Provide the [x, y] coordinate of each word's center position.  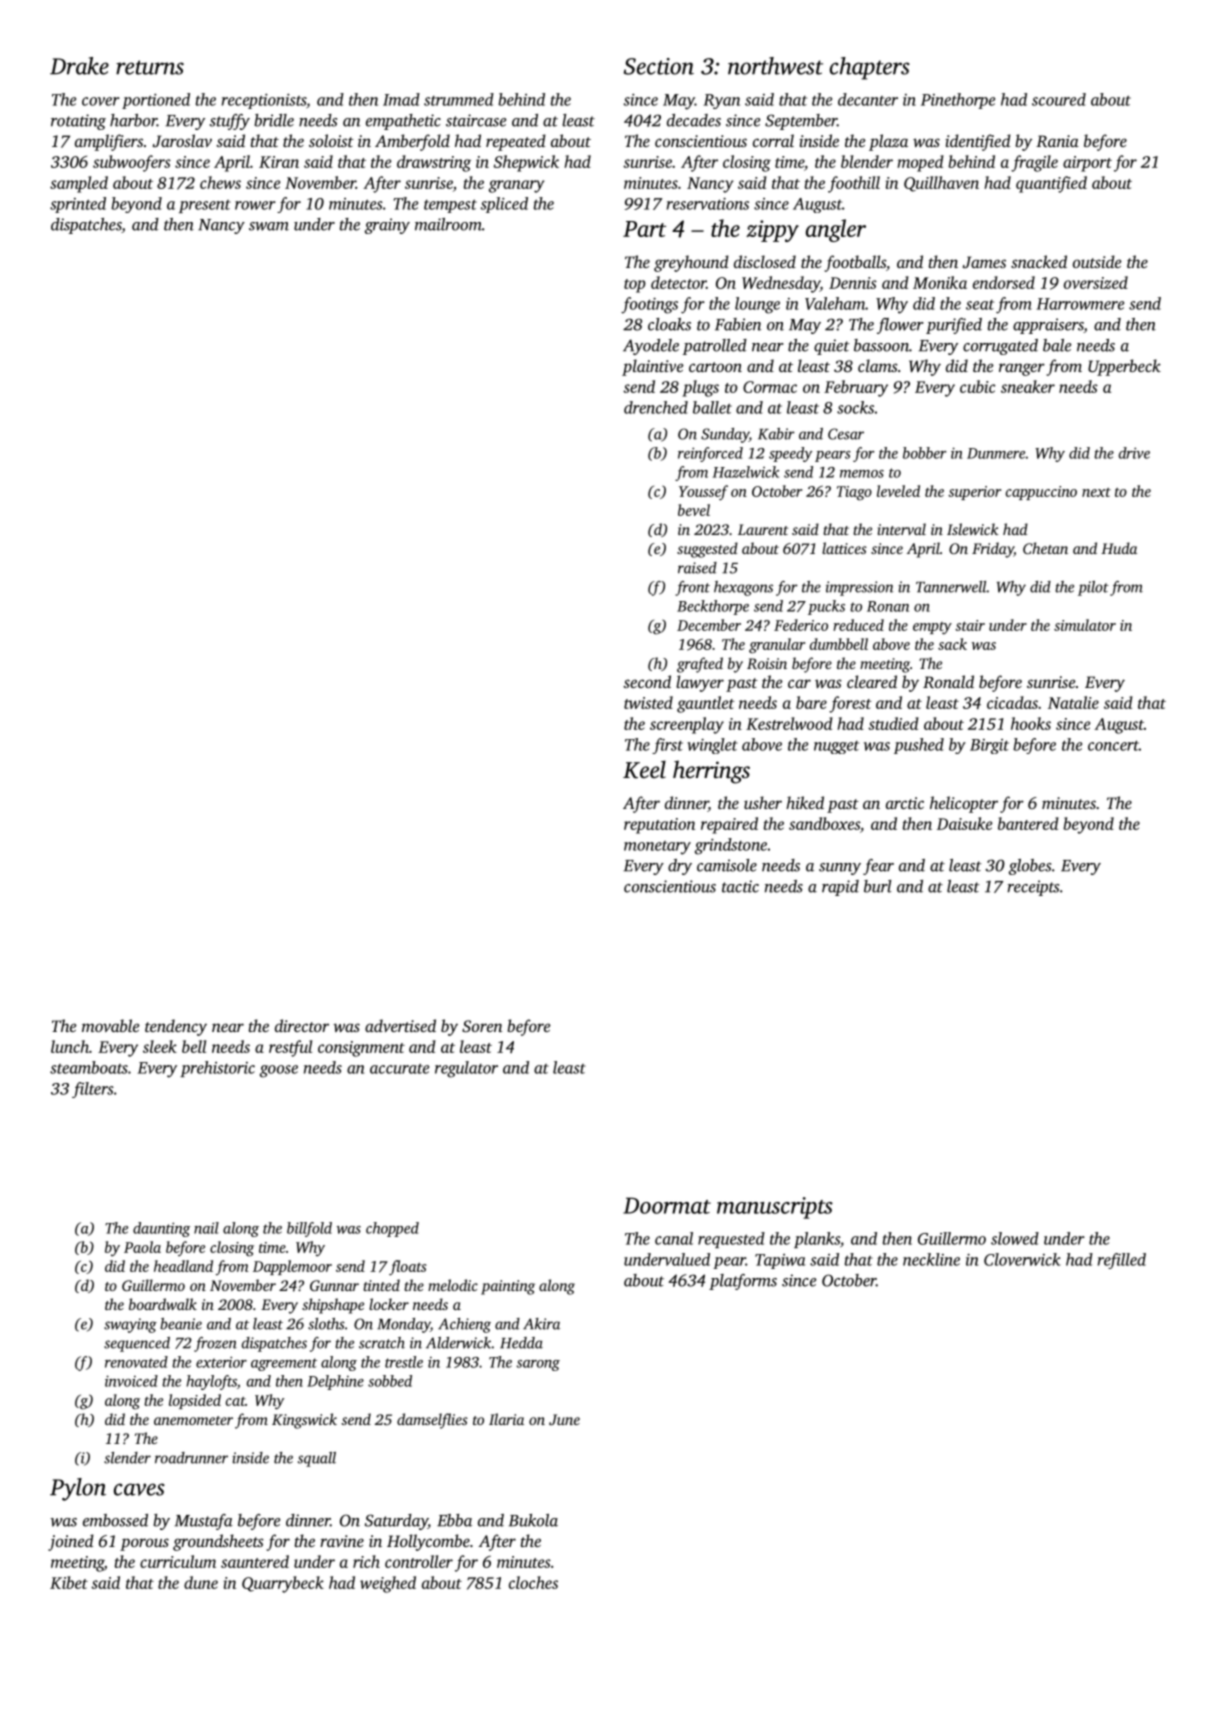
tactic [740, 886]
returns [150, 67]
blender [867, 161]
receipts [1033, 888]
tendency [176, 1027]
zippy [772, 231]
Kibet [69, 1582]
